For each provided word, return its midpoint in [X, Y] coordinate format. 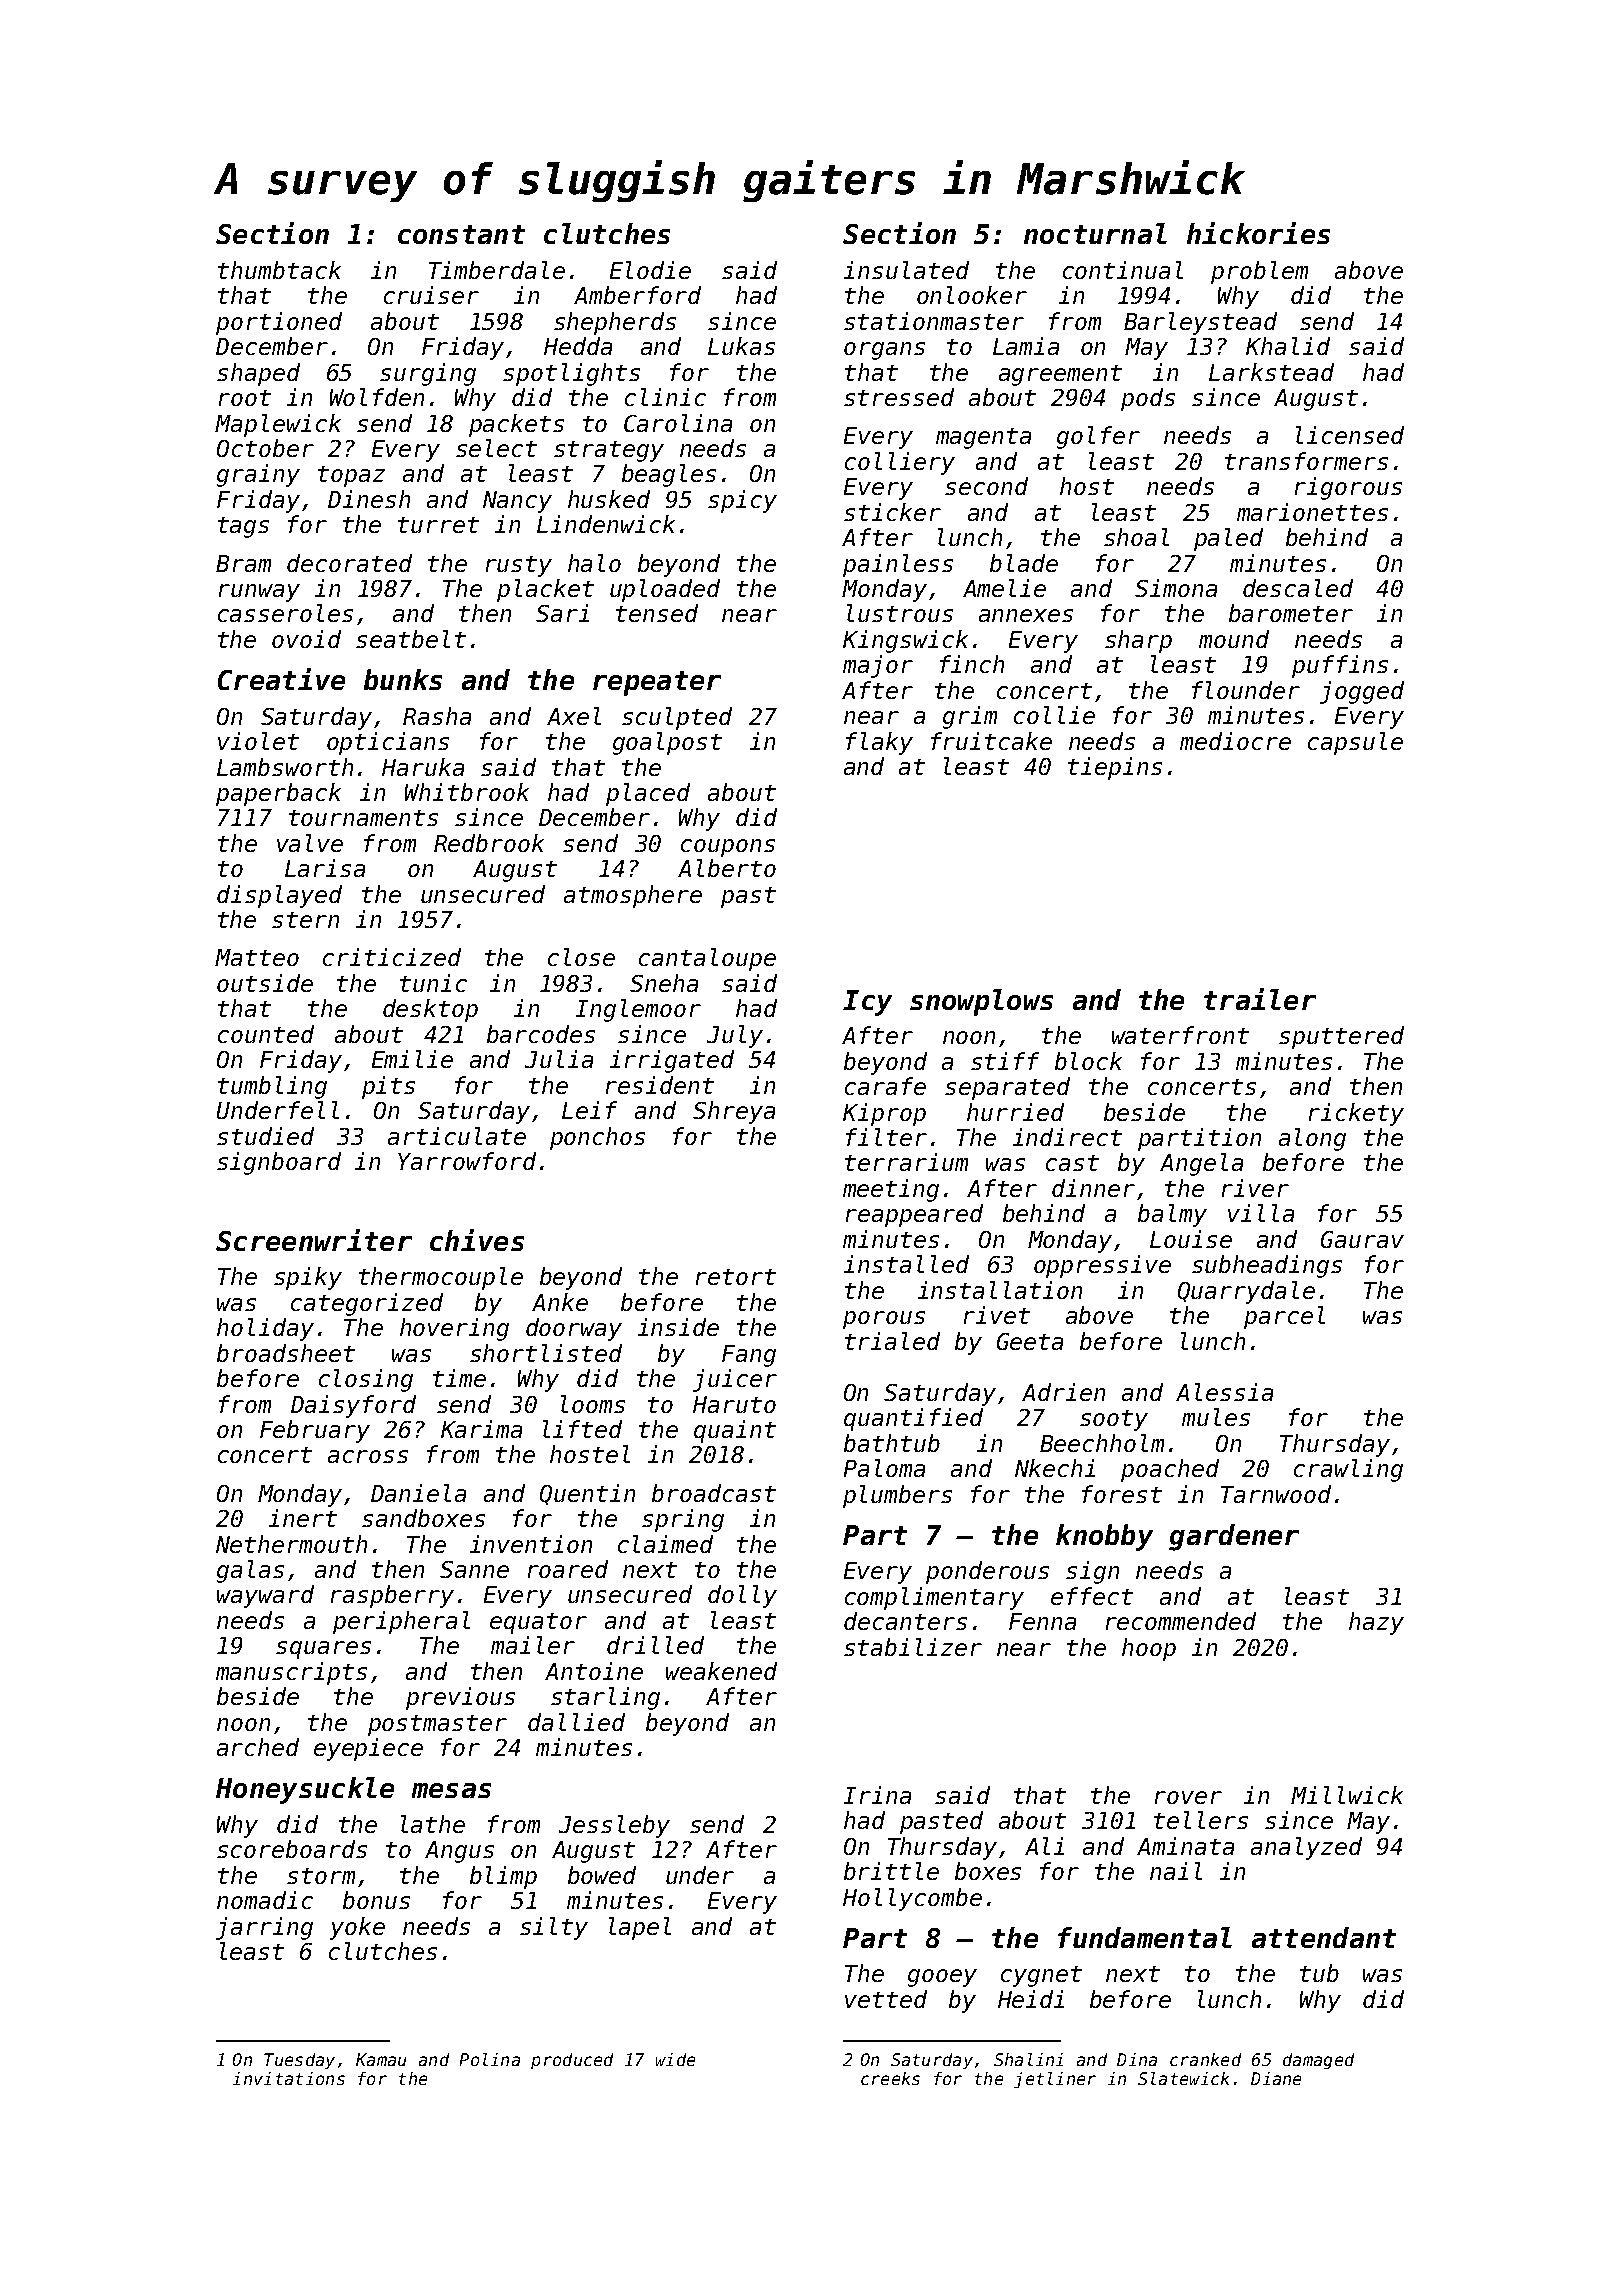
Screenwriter [314, 1240]
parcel [1284, 1317]
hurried [1015, 1112]
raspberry [392, 1596]
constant [461, 234]
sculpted [677, 718]
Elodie [650, 270]
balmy [1172, 1215]
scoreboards [292, 1849]
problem [1259, 272]
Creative [281, 679]
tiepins [1115, 768]
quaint [735, 1431]
